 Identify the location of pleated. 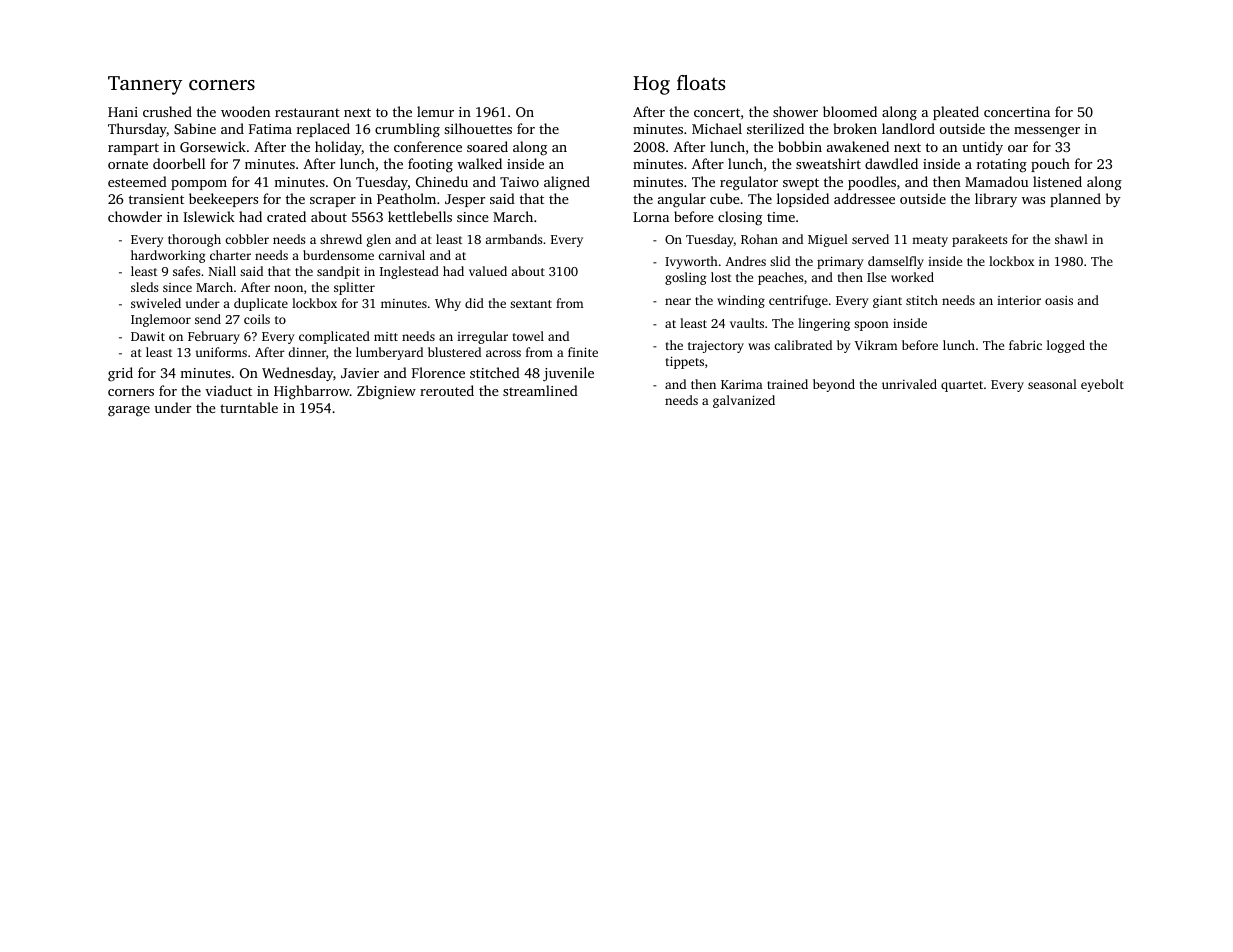
(956, 113).
